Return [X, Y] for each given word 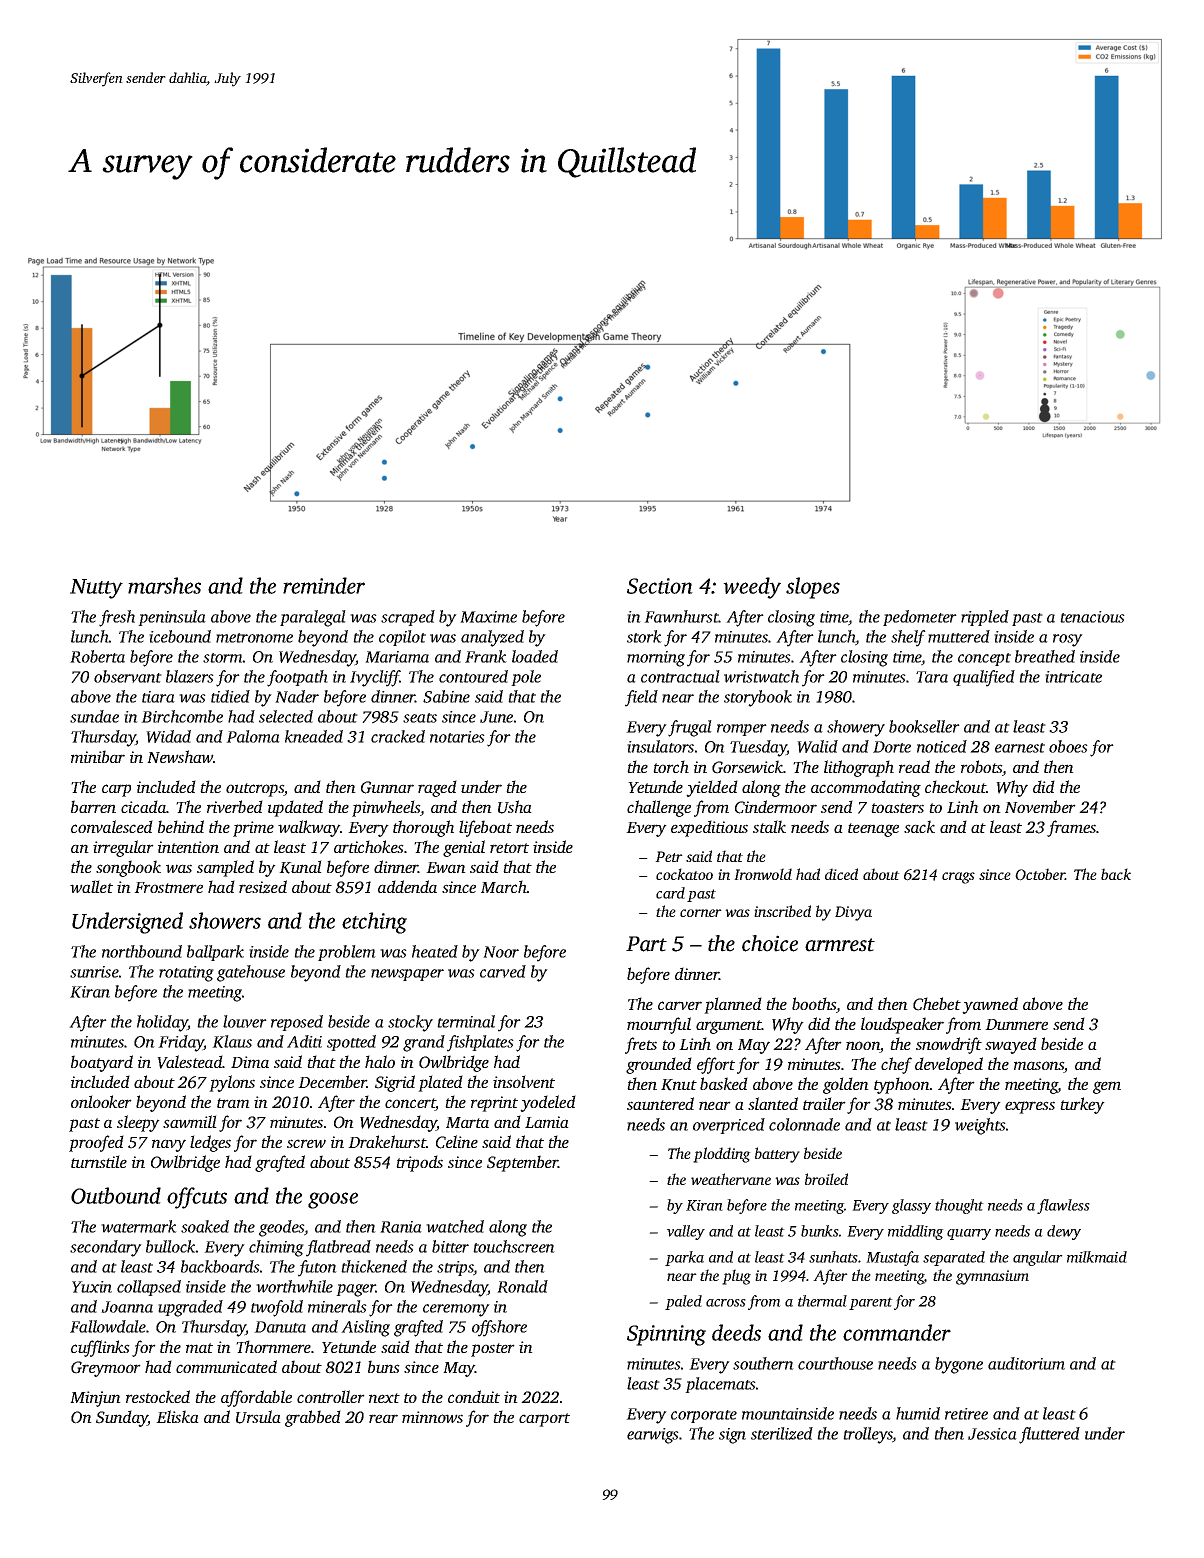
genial [464, 848]
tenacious [1092, 617]
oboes [1068, 746]
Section [660, 586]
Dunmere [1016, 1024]
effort [716, 1065]
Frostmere [168, 887]
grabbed [313, 1418]
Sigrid [395, 1083]
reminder [324, 585]
